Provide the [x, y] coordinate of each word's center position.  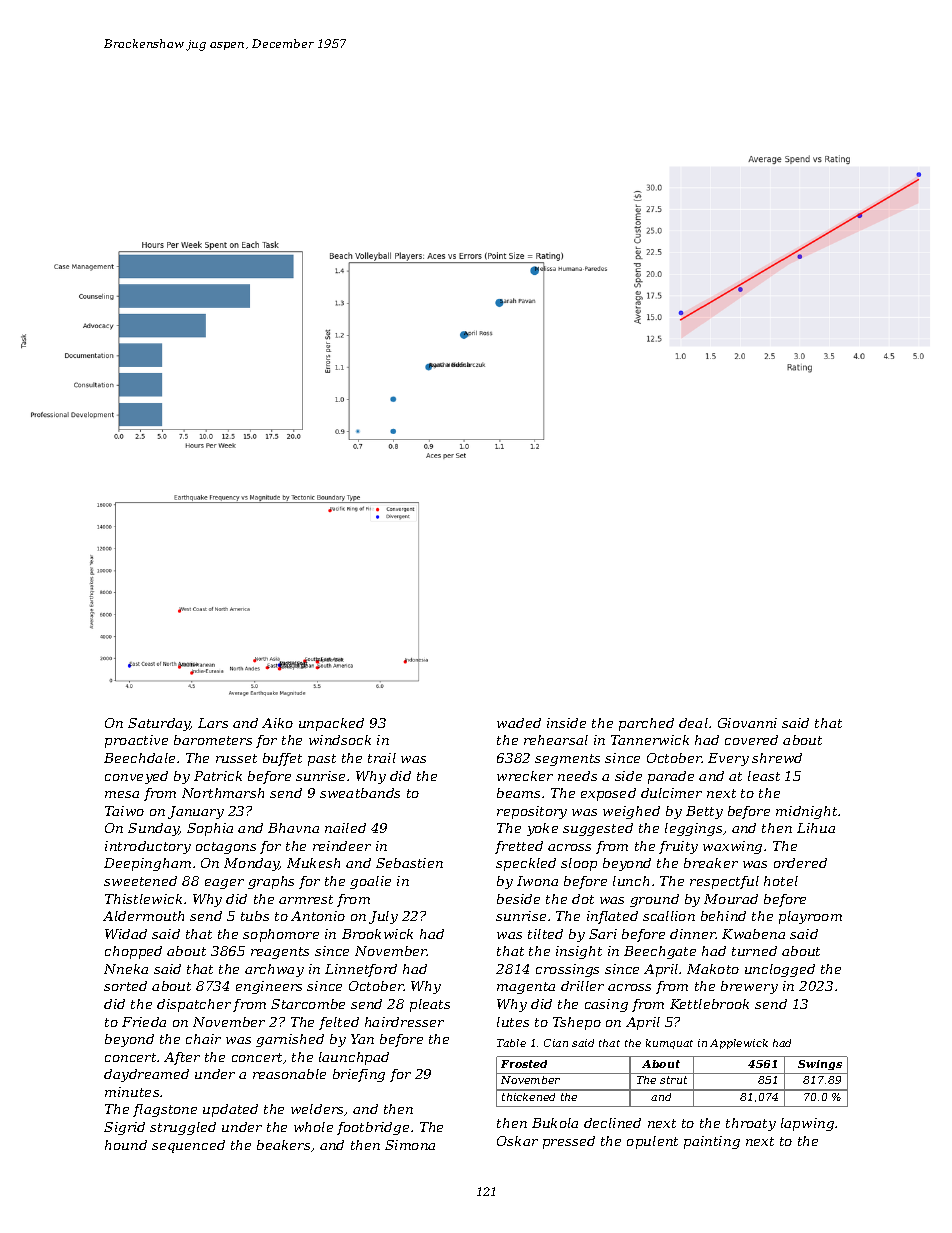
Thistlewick [143, 899]
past [322, 760]
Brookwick [377, 934]
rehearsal [556, 740]
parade [671, 777]
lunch [631, 881]
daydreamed [146, 1075]
